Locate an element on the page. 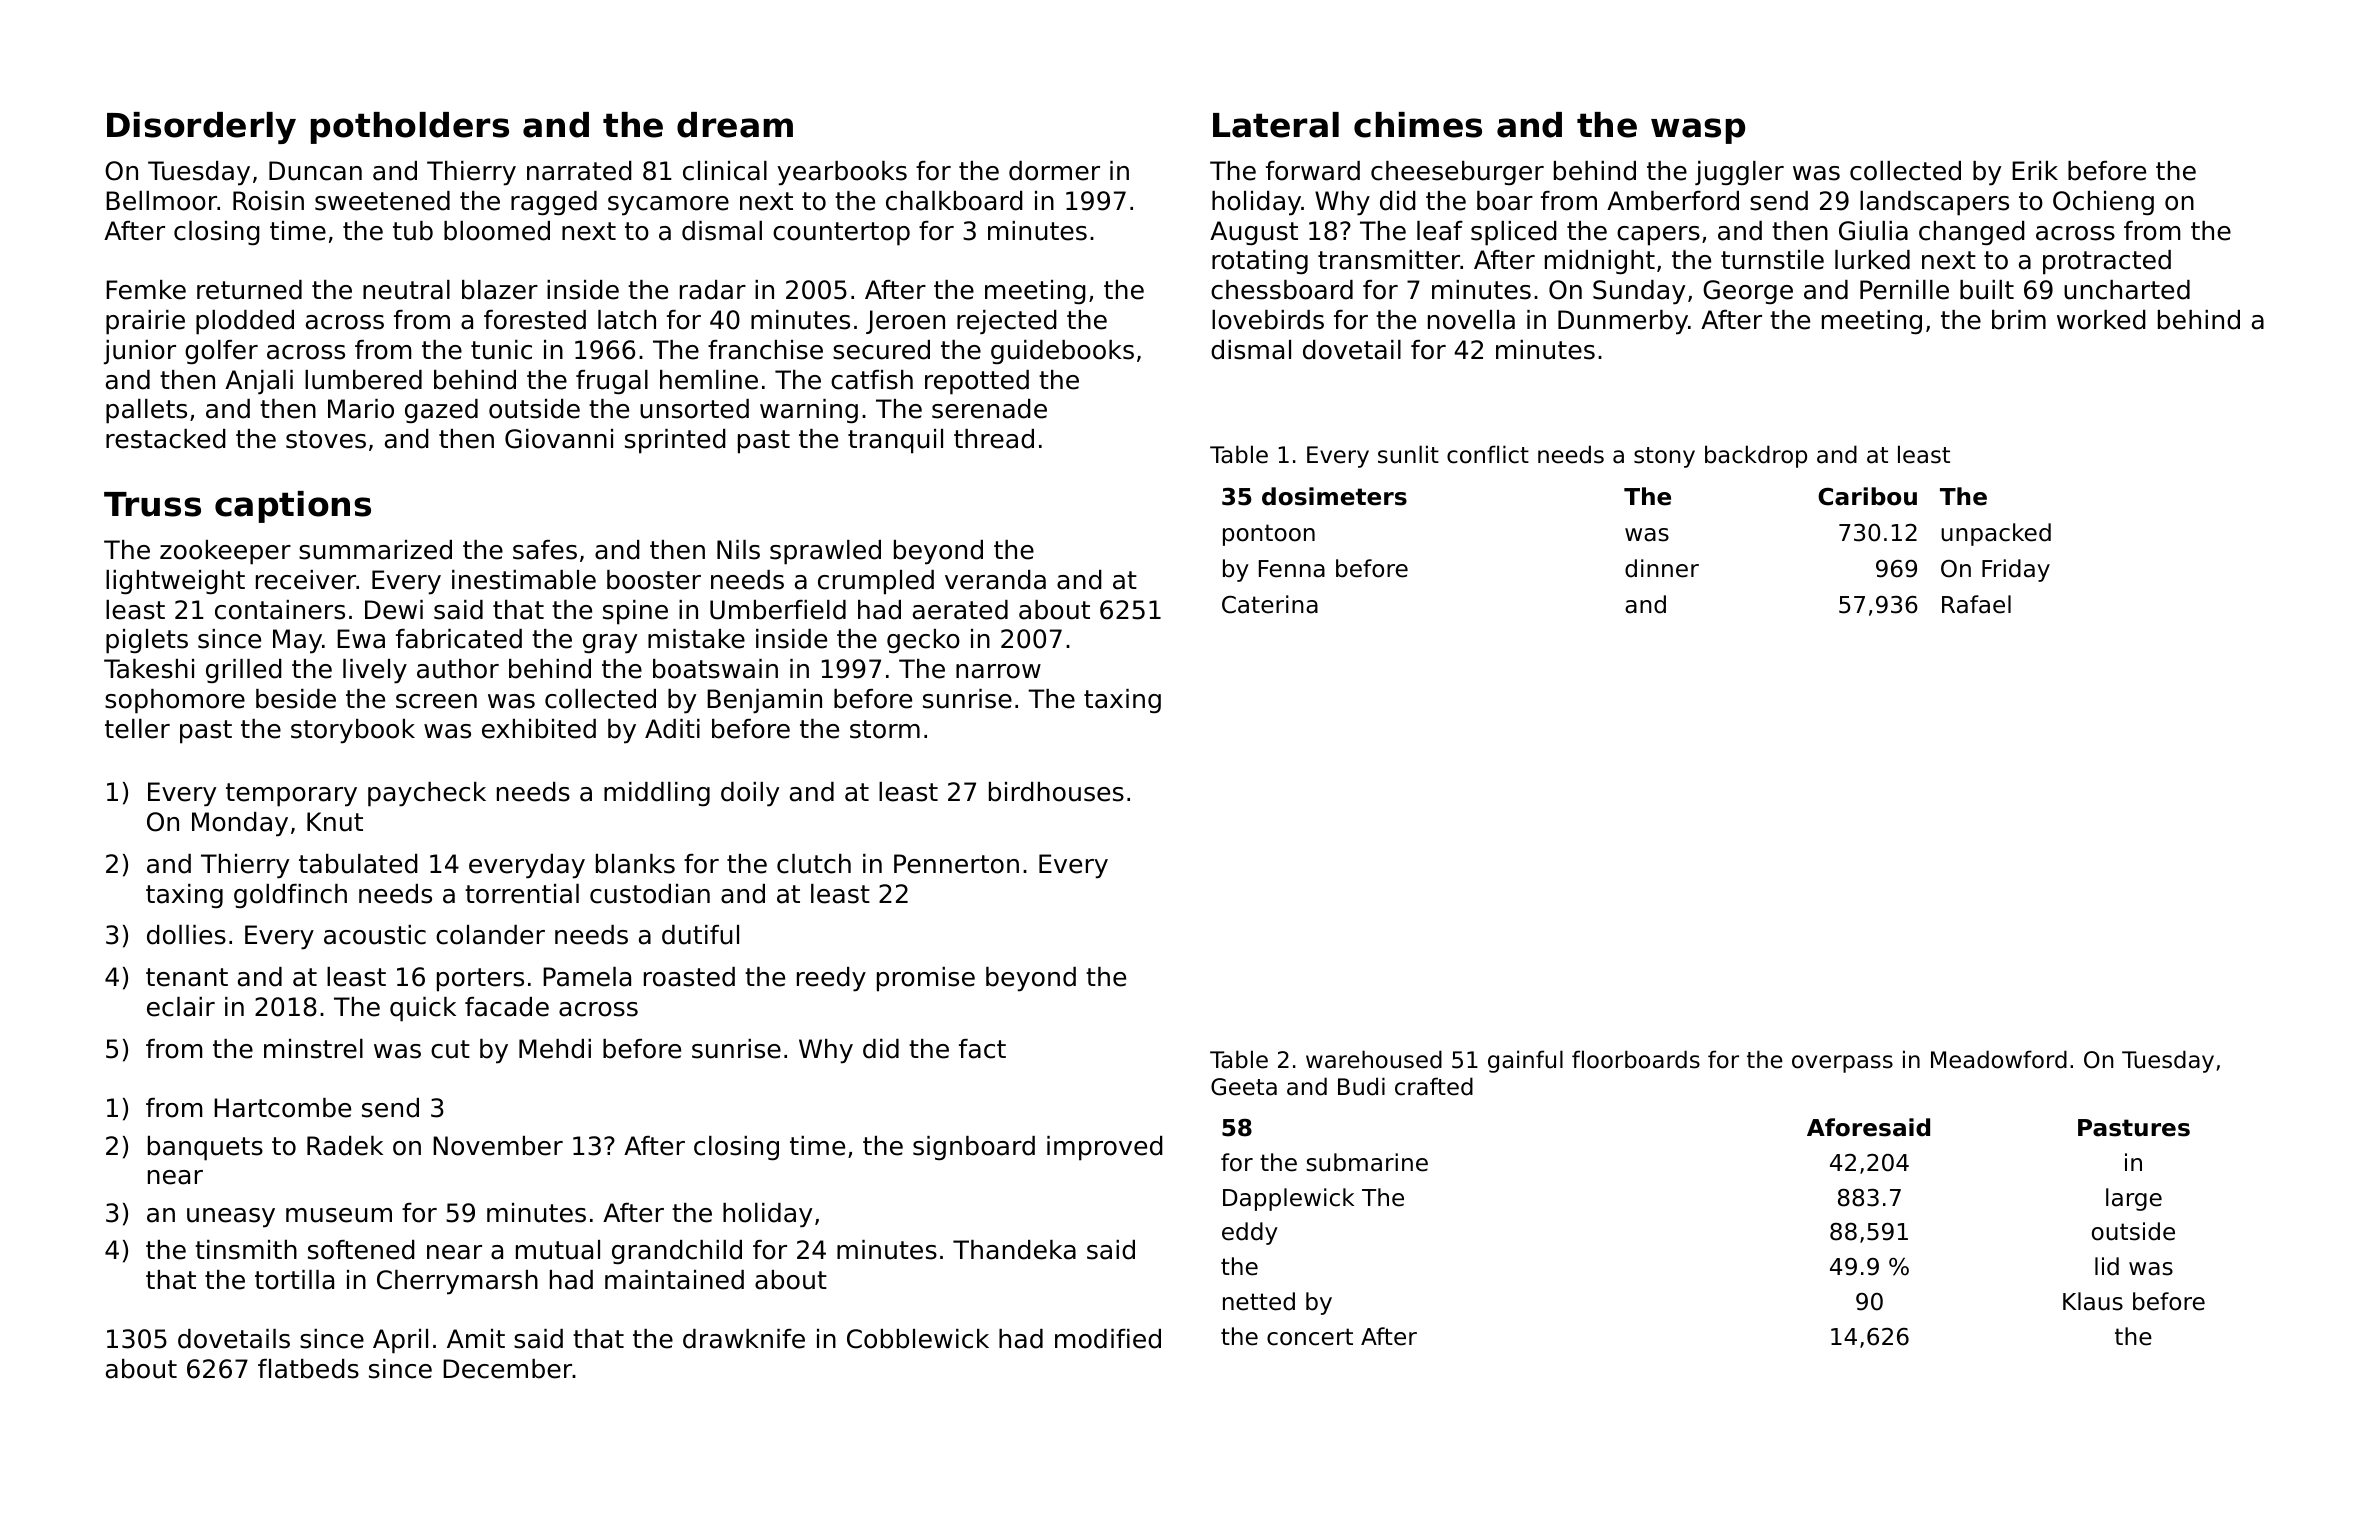 The width and height of the document is (2380, 1540). wasp is located at coordinates (1698, 131).
